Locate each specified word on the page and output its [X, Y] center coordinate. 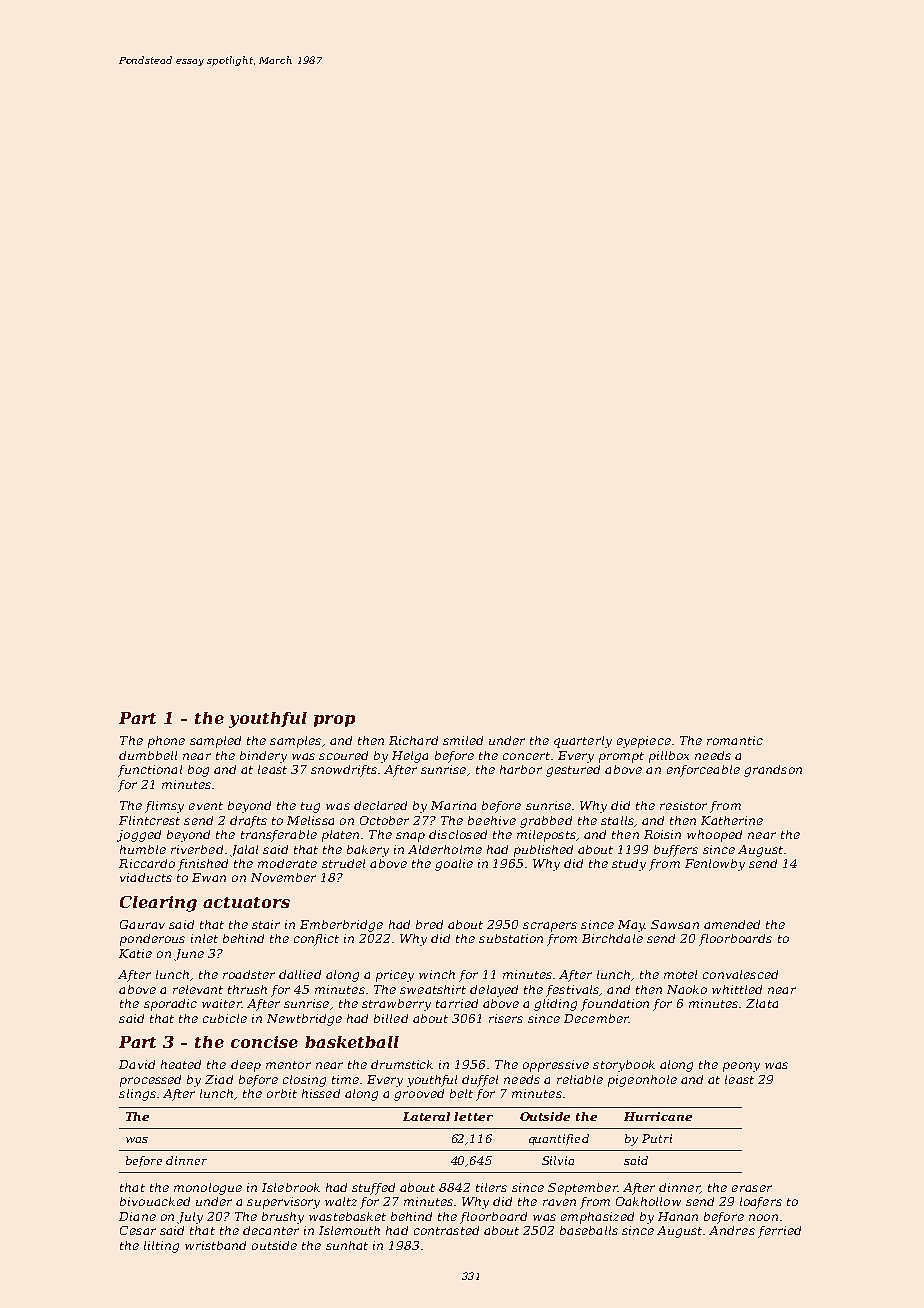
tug [310, 807]
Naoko [687, 989]
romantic [735, 740]
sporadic [170, 1005]
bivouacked [155, 1201]
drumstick [402, 1064]
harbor [521, 769]
